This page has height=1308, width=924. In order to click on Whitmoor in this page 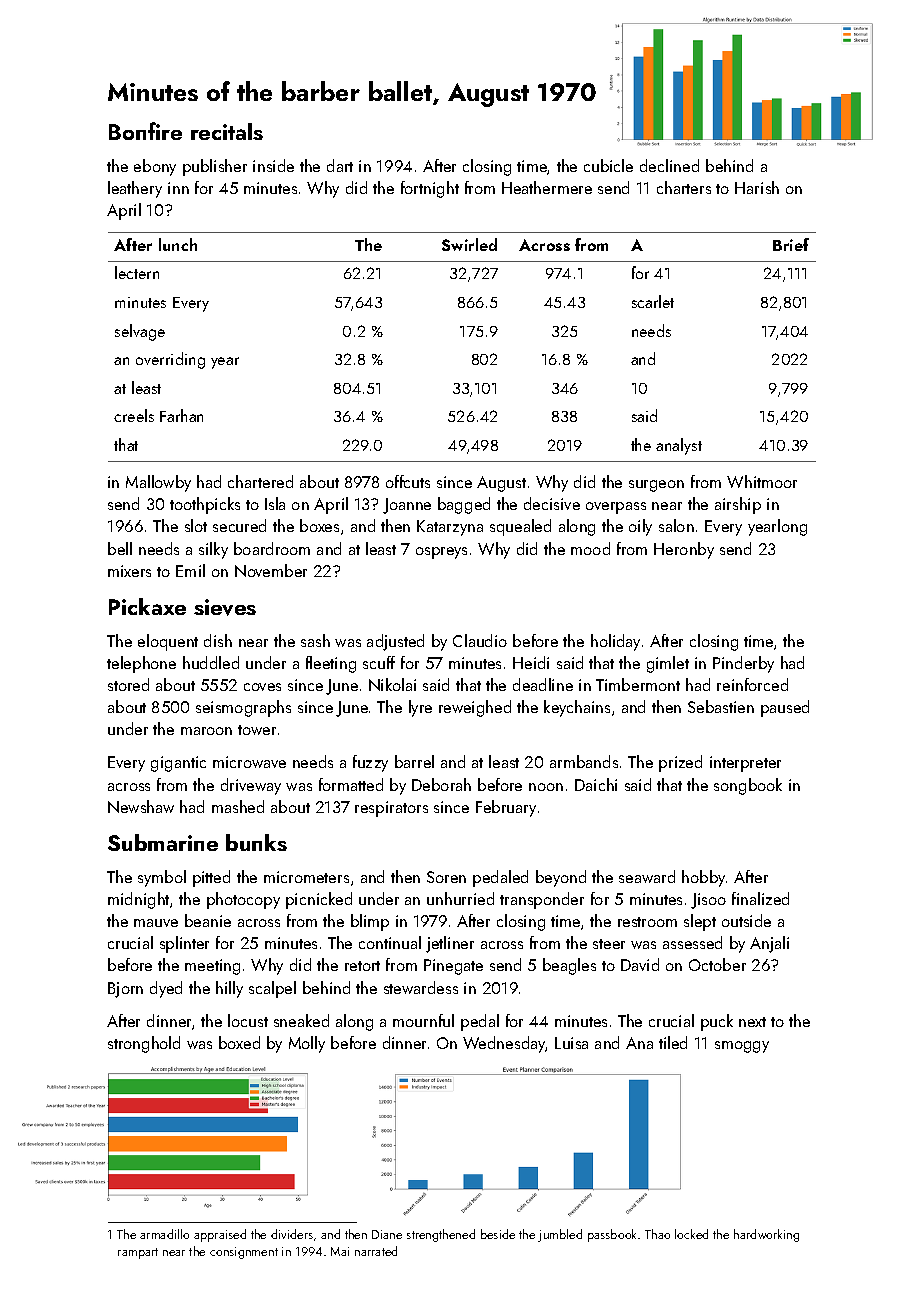, I will do `click(762, 481)`.
